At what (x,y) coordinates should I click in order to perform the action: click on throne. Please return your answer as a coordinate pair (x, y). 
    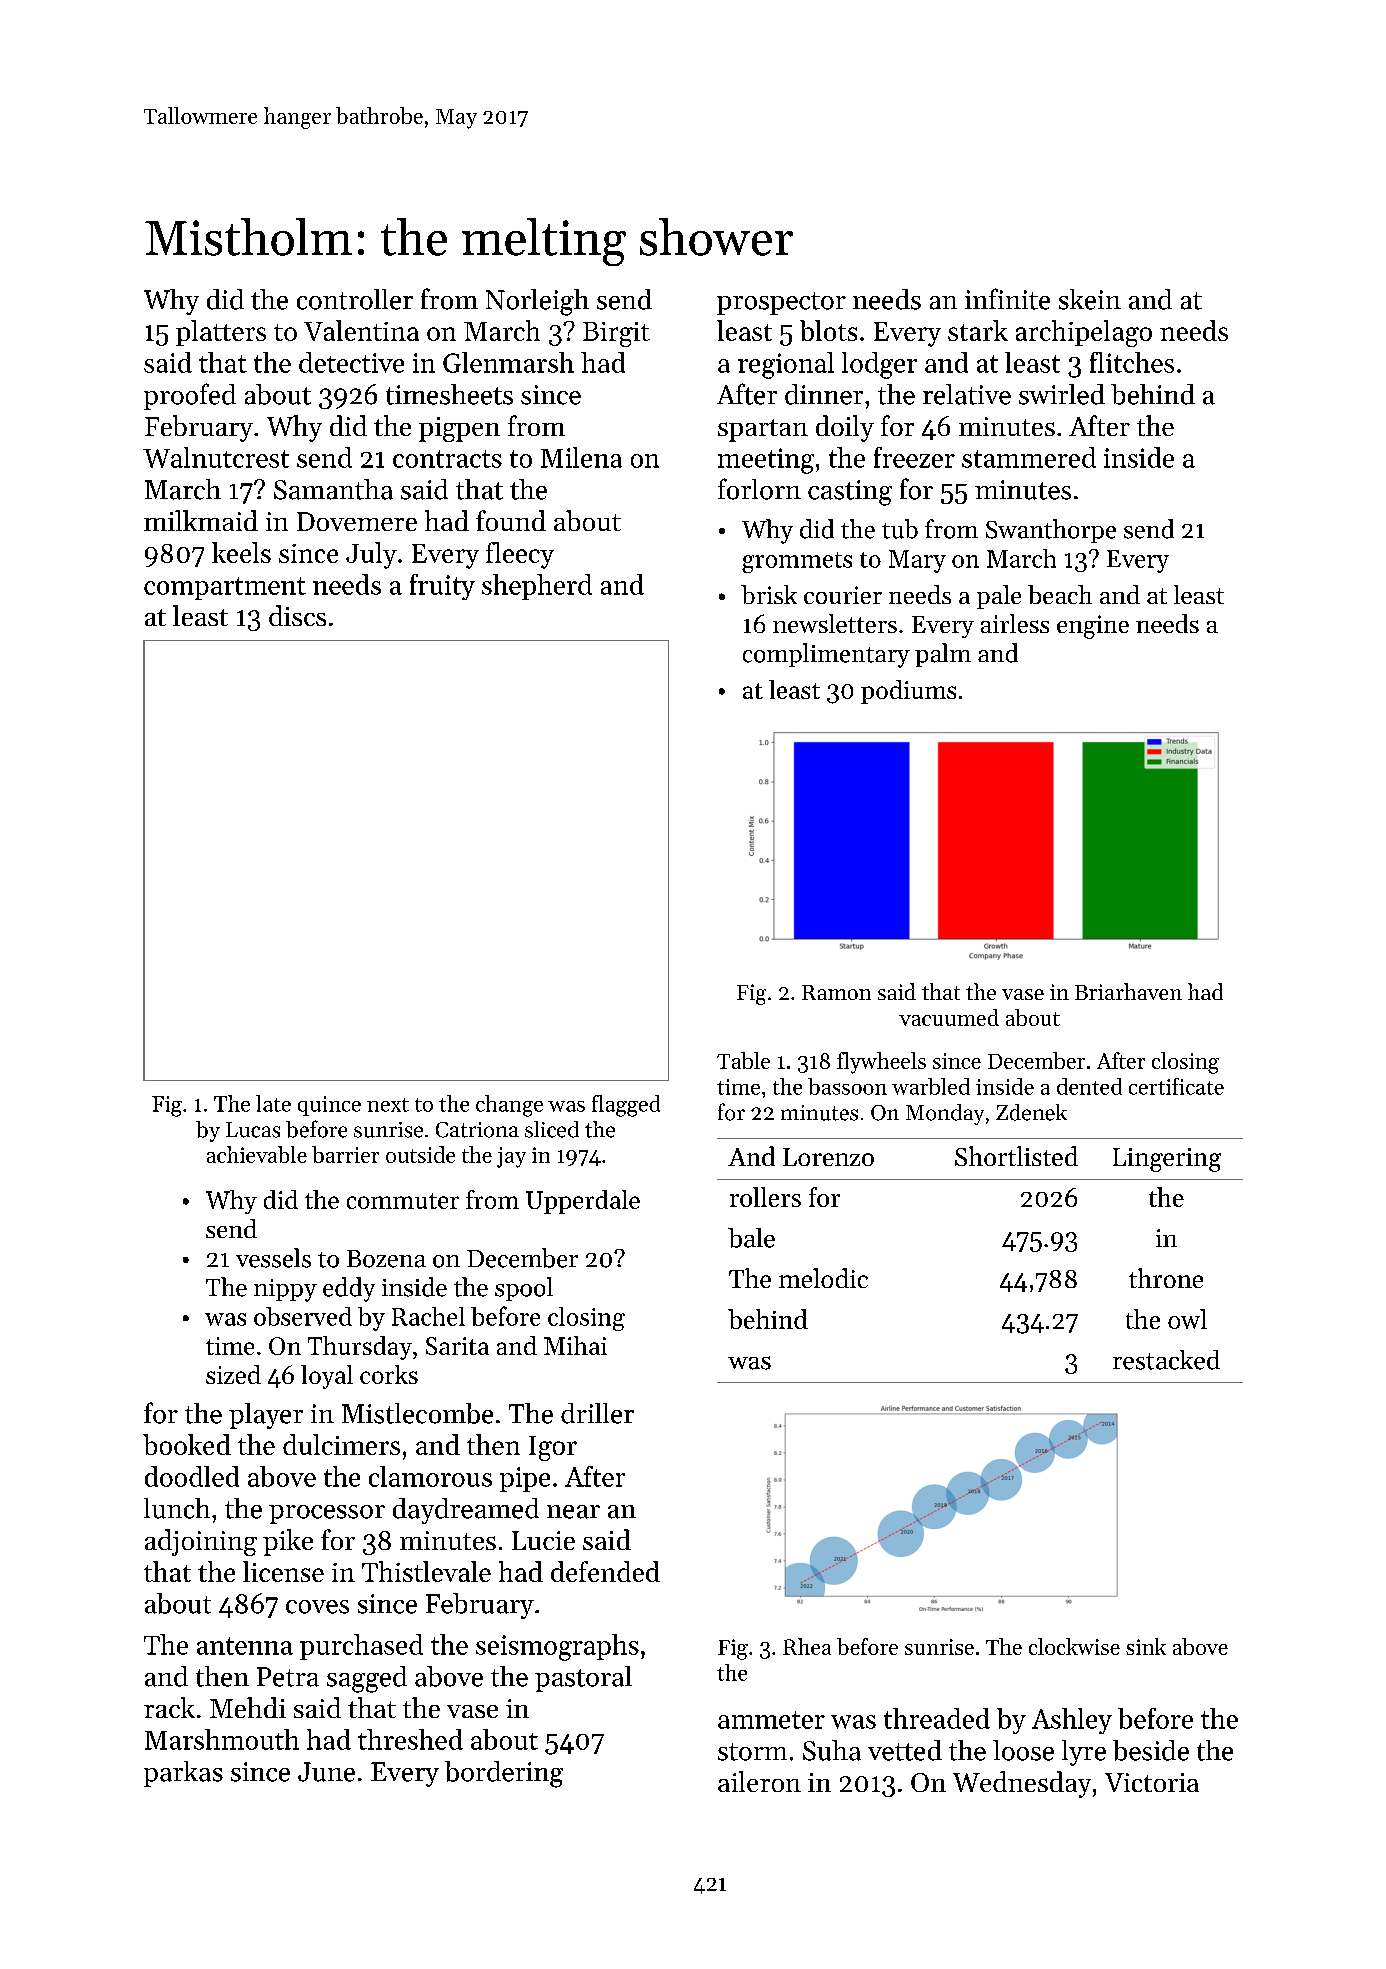
    Looking at the image, I should click on (1166, 1278).
